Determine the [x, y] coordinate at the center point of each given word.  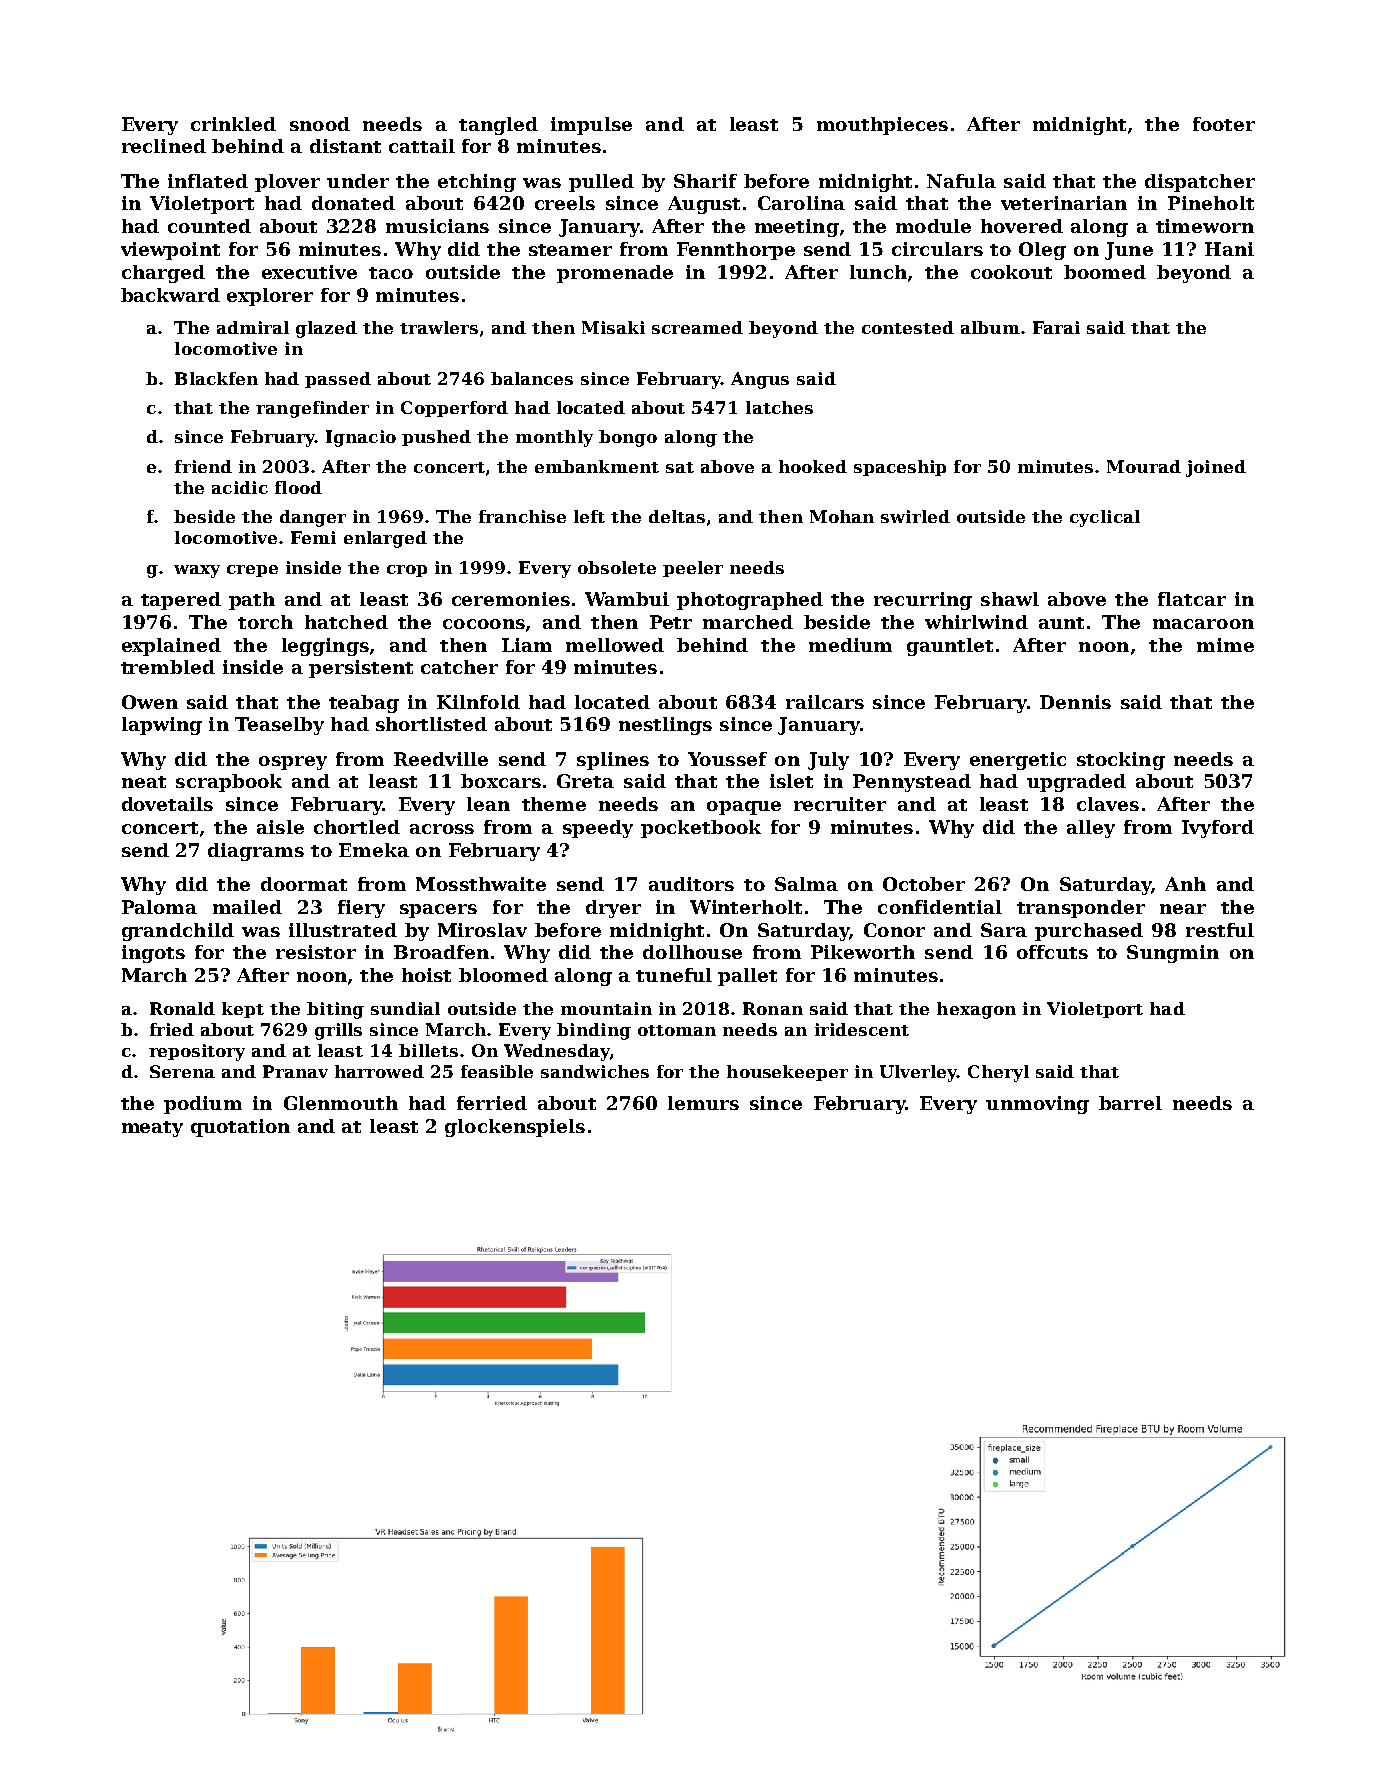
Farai [1056, 327]
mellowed [615, 645]
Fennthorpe [736, 251]
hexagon [976, 1010]
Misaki [613, 327]
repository [197, 1052]
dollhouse [692, 952]
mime [1225, 645]
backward [170, 295]
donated [353, 203]
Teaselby [279, 726]
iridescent [862, 1029]
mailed [247, 907]
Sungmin [1173, 954]
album [990, 327]
